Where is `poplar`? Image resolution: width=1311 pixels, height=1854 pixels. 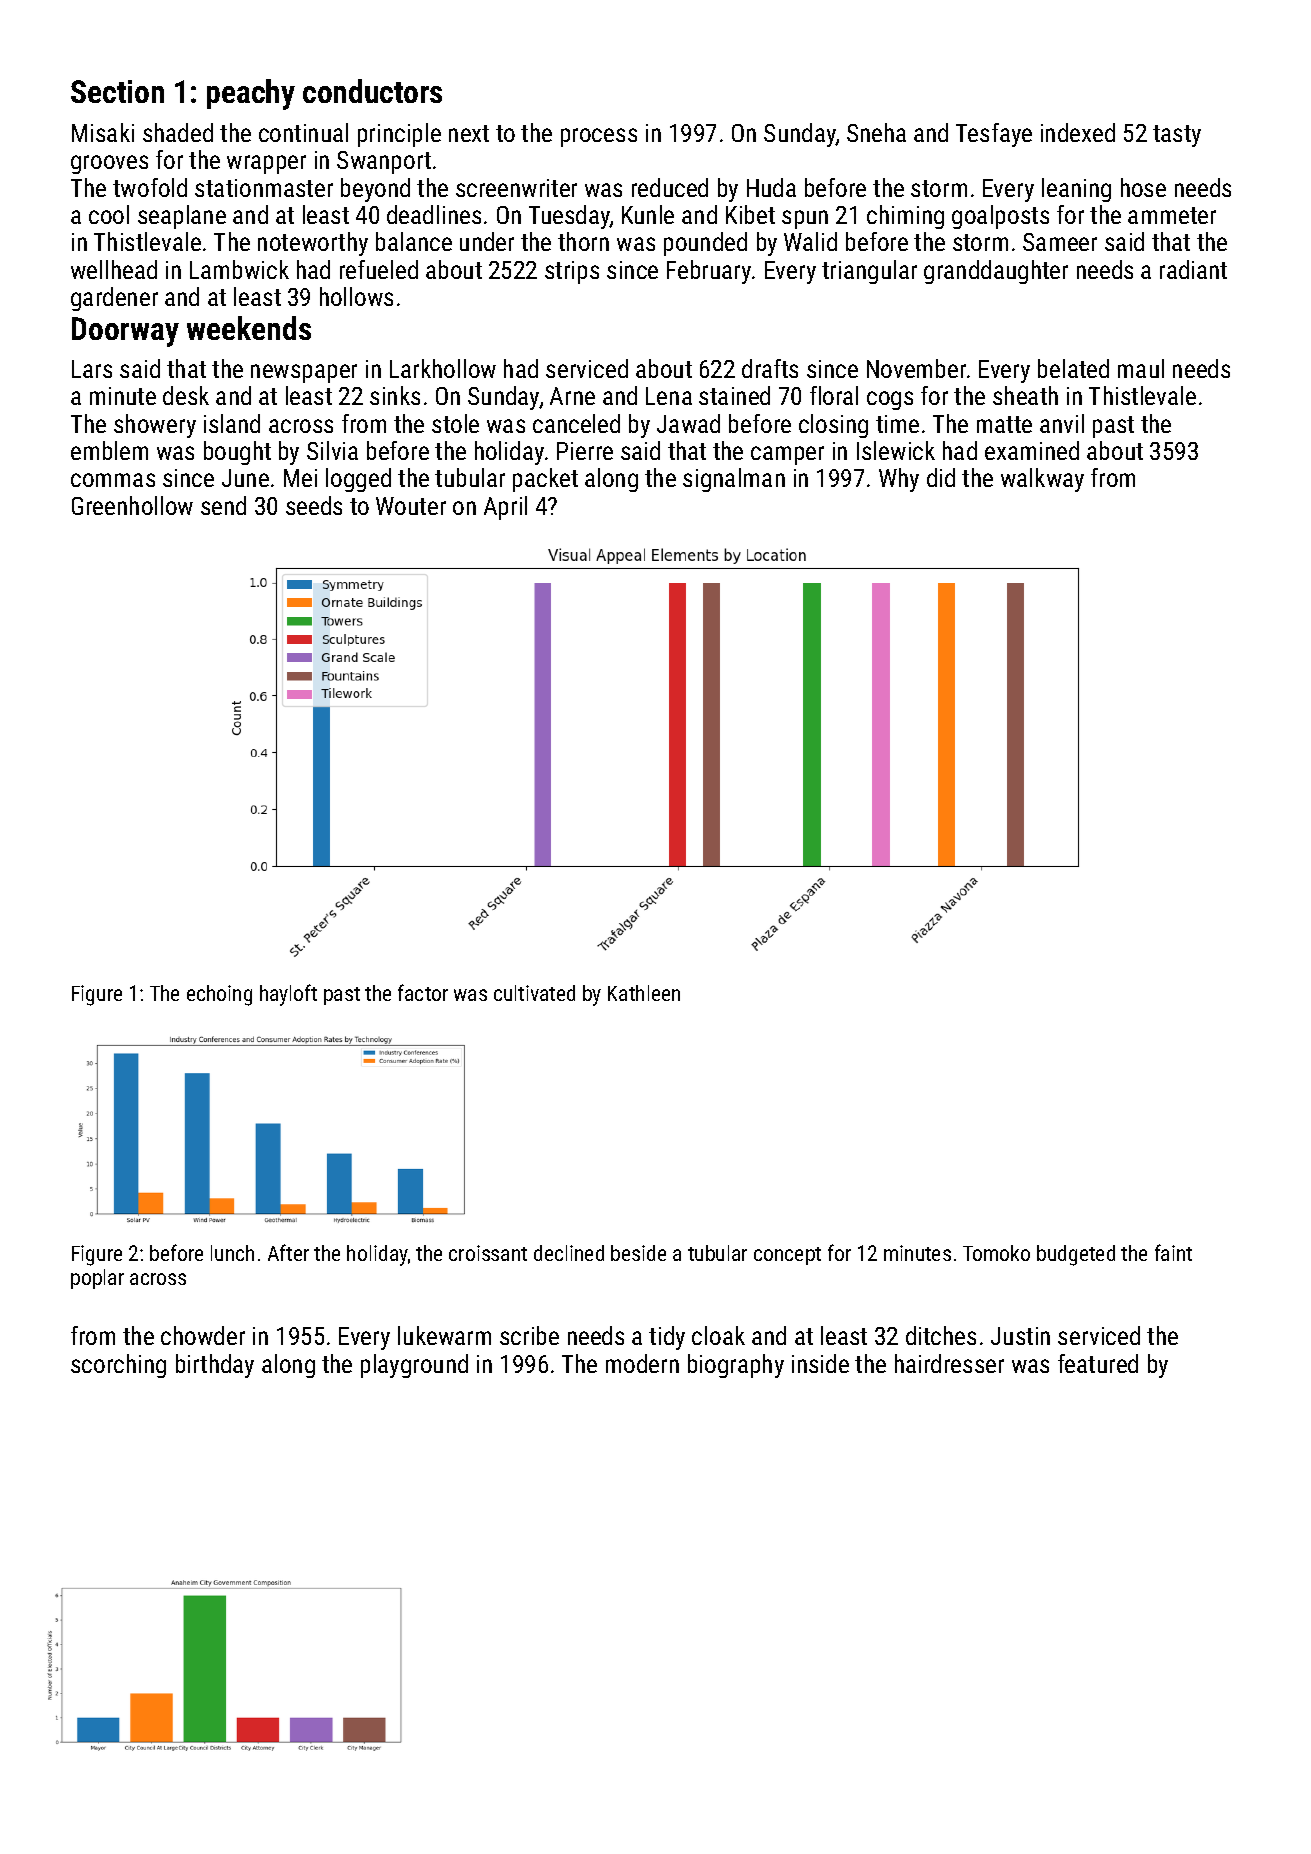
poplar is located at coordinates (97, 1279).
